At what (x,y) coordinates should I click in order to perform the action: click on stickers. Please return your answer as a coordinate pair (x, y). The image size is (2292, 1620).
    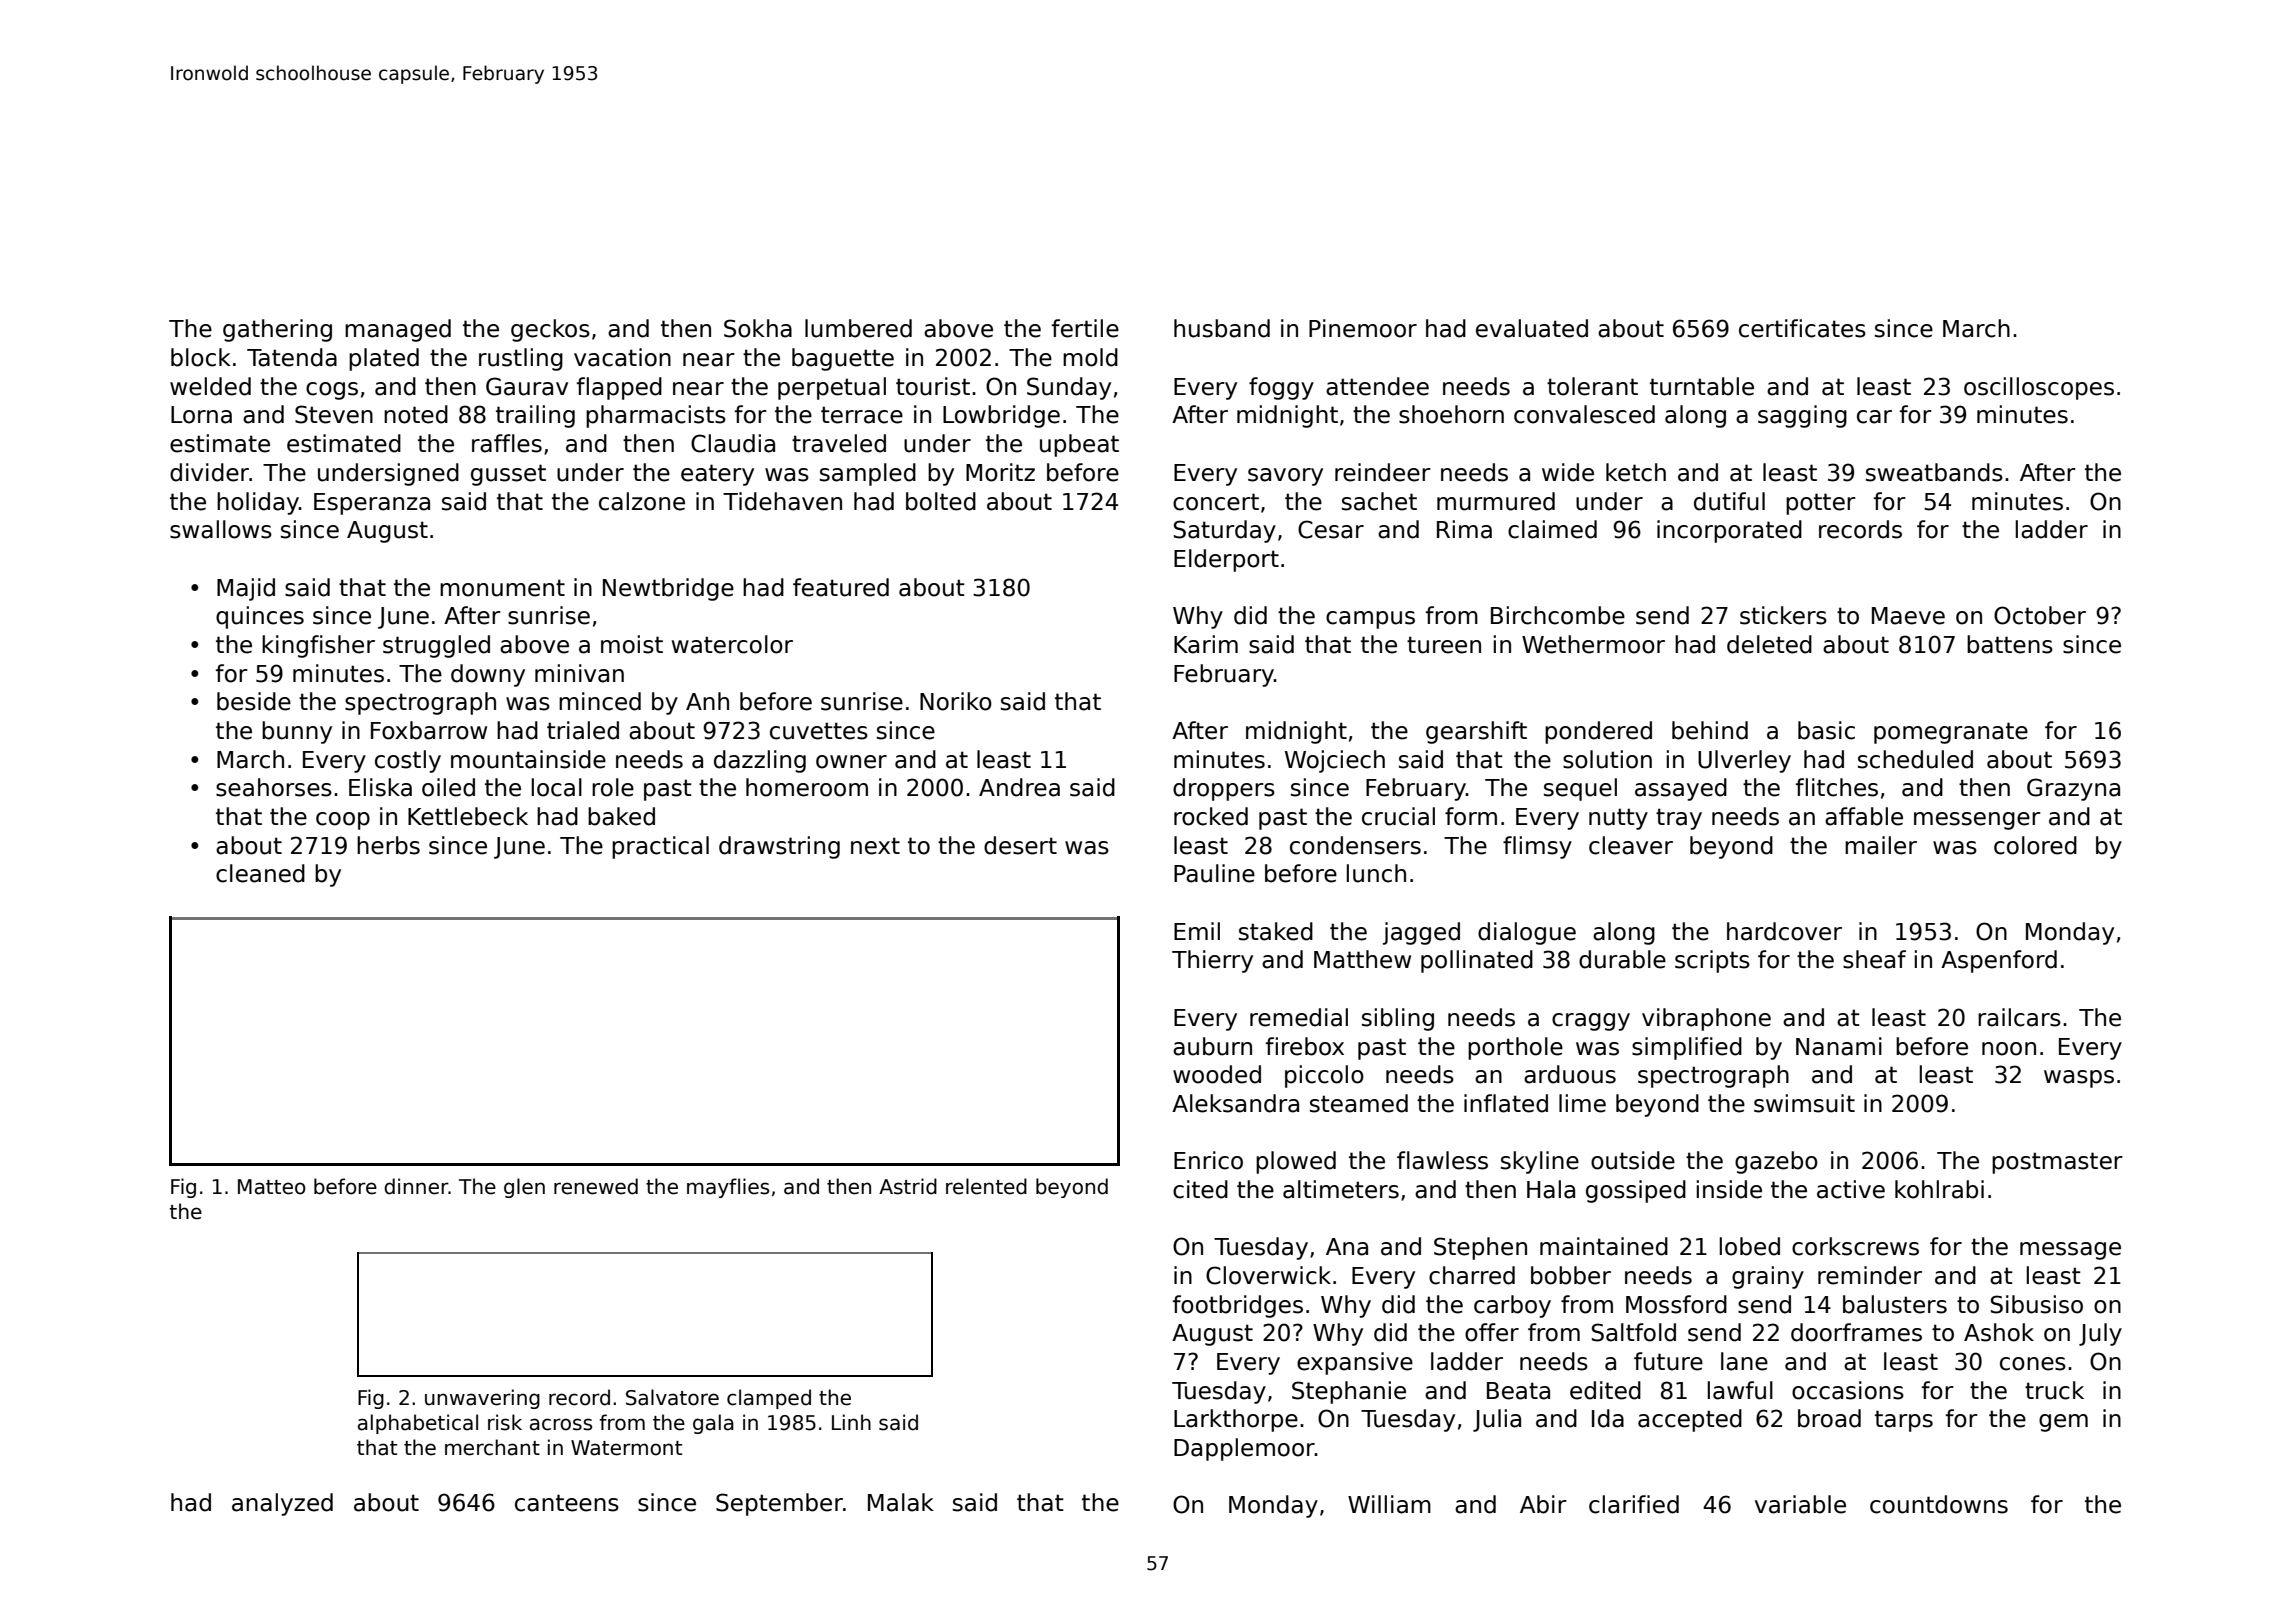
    Looking at the image, I should click on (1783, 615).
